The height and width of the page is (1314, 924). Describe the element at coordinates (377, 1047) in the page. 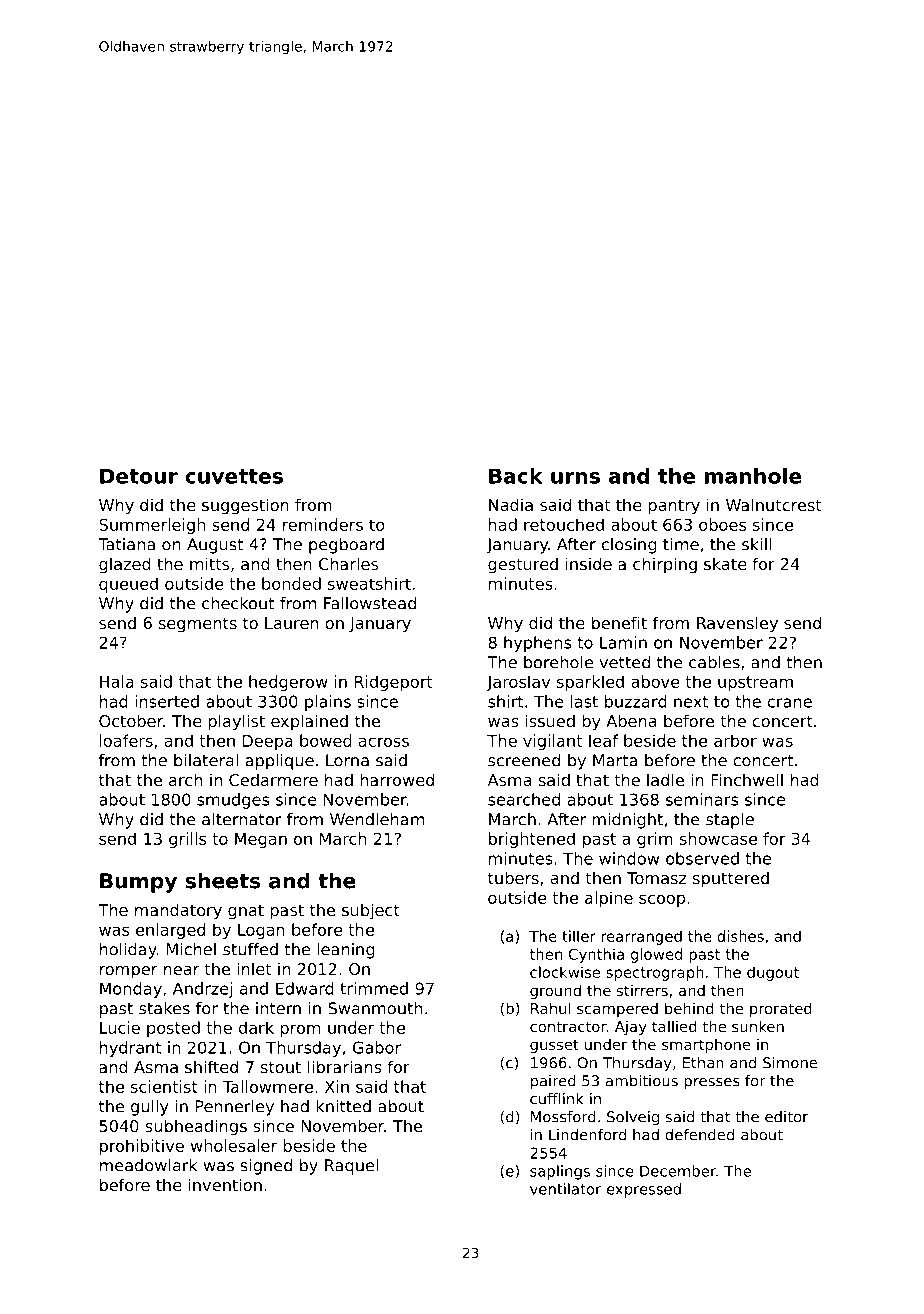

I see `Gabor` at that location.
